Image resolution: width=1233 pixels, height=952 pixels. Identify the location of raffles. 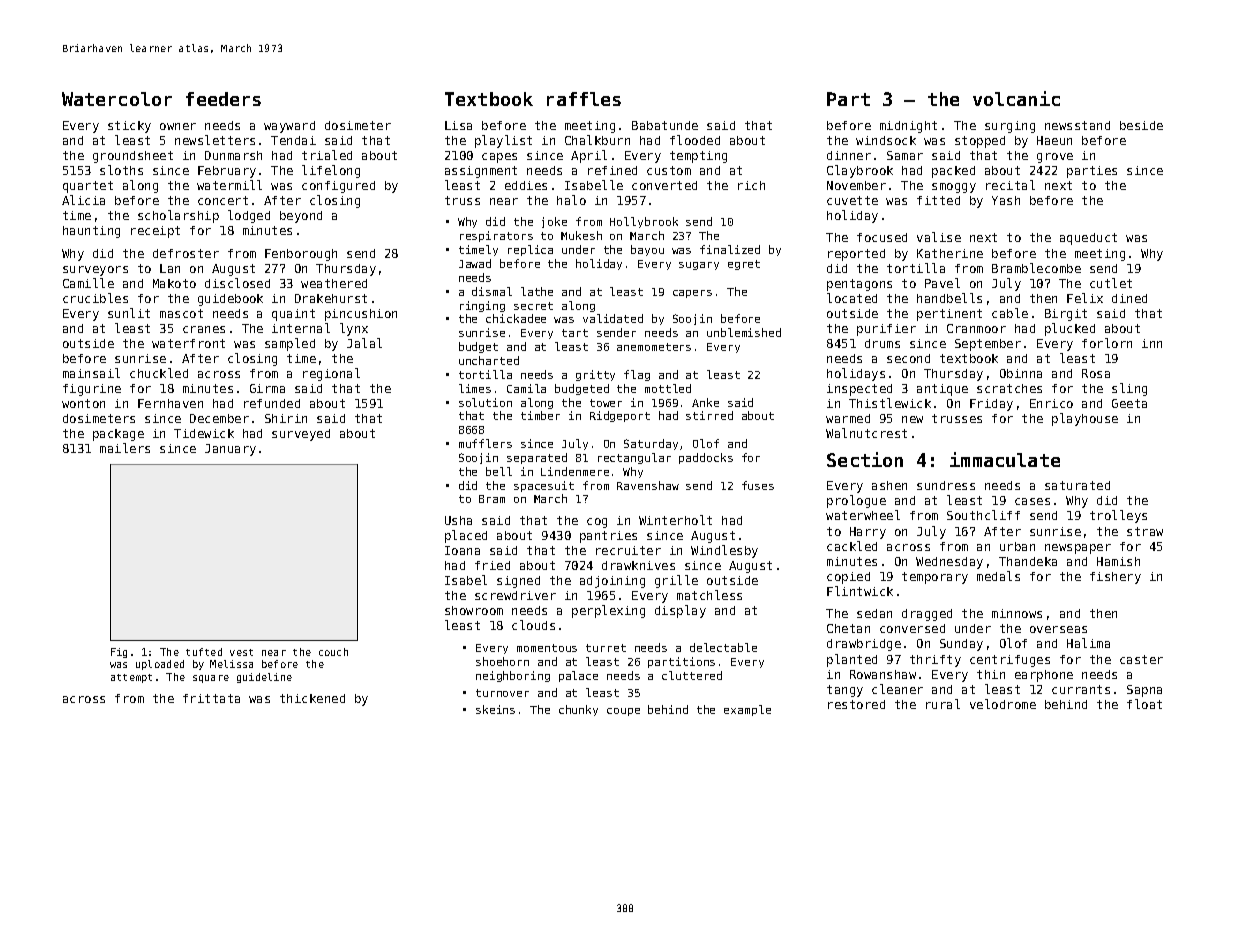
(584, 99).
